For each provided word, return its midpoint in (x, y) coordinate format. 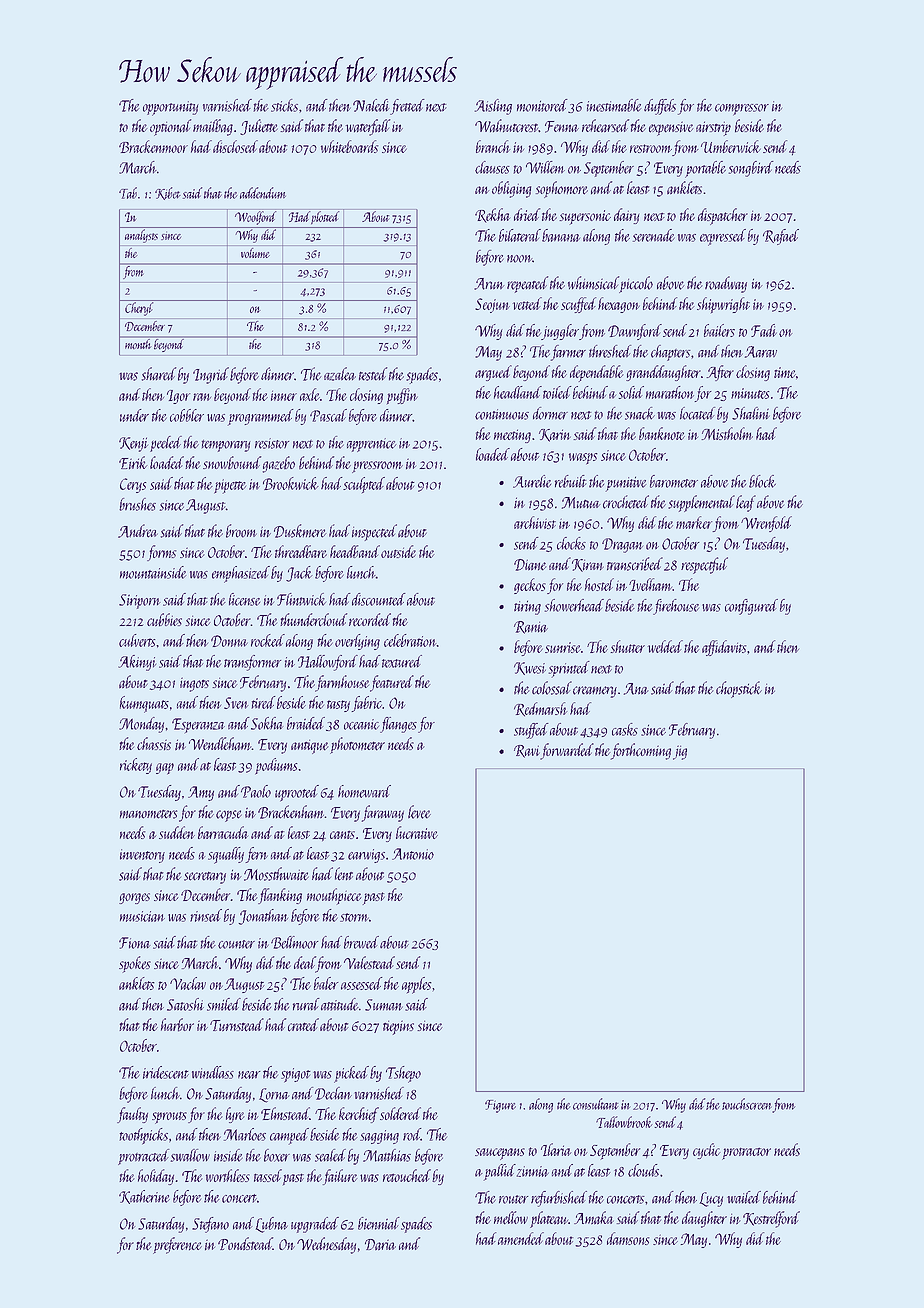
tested (373, 374)
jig (680, 752)
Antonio (413, 854)
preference (177, 1245)
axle (310, 394)
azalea (340, 374)
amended (521, 1238)
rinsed (206, 915)
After (720, 373)
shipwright (723, 305)
